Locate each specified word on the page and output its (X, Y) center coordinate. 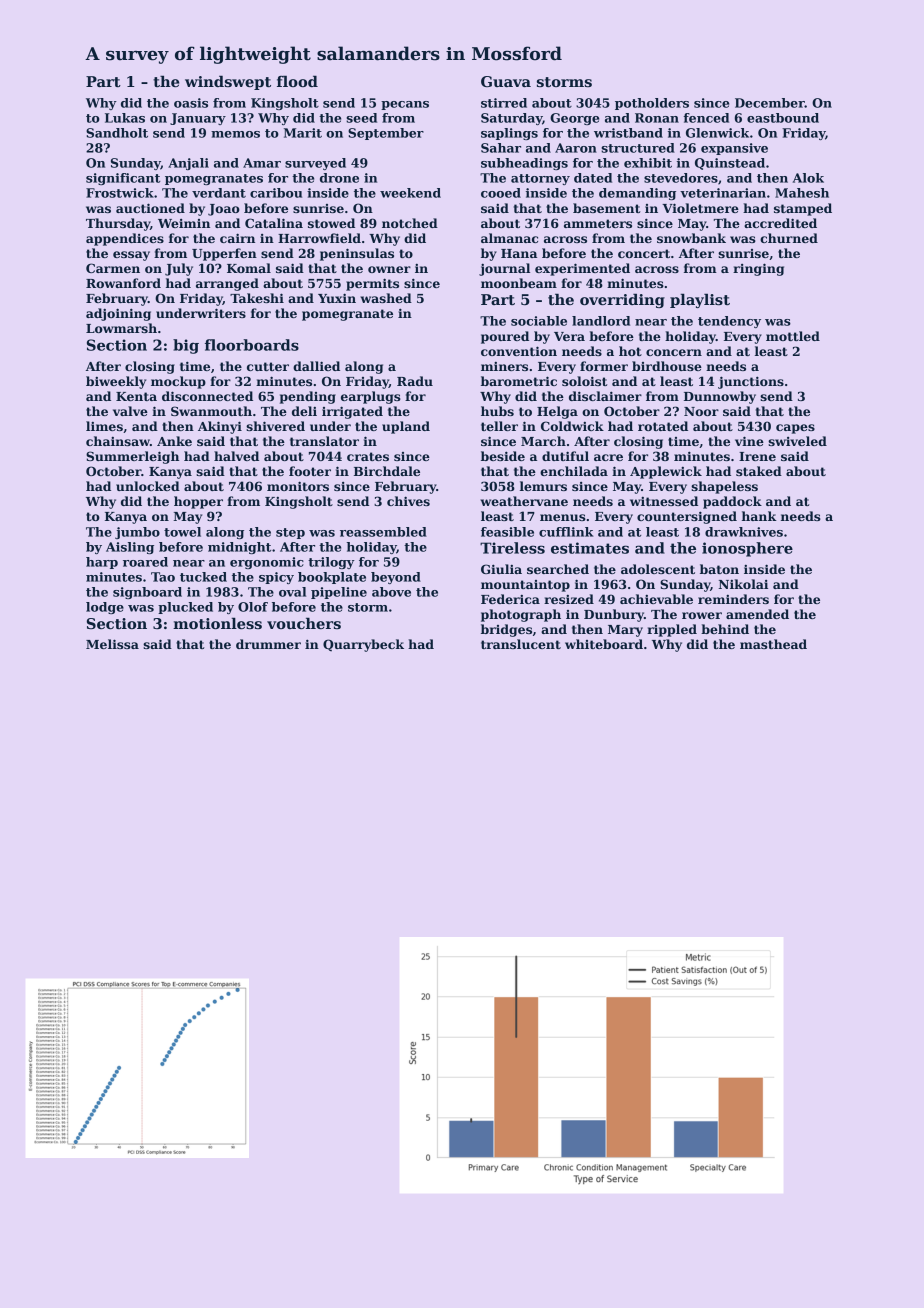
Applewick (666, 472)
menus (563, 517)
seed (361, 118)
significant (123, 179)
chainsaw (118, 441)
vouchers (304, 623)
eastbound (783, 118)
